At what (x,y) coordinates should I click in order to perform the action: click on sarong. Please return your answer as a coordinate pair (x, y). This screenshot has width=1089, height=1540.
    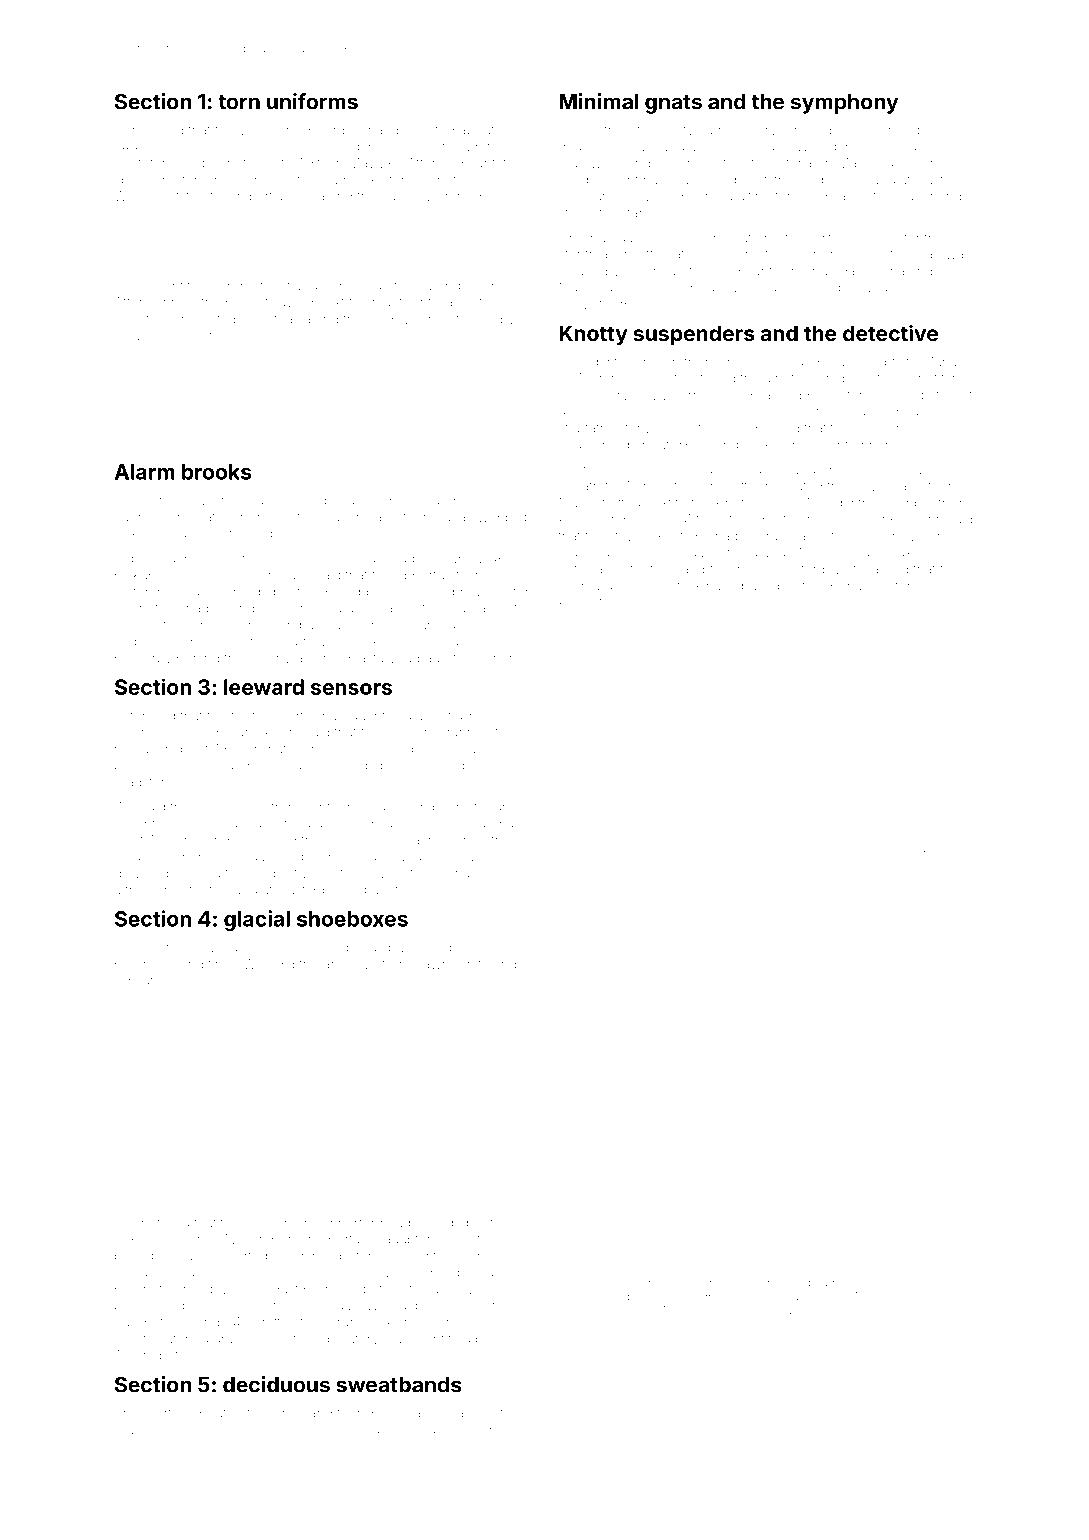
    Looking at the image, I should click on (439, 288).
